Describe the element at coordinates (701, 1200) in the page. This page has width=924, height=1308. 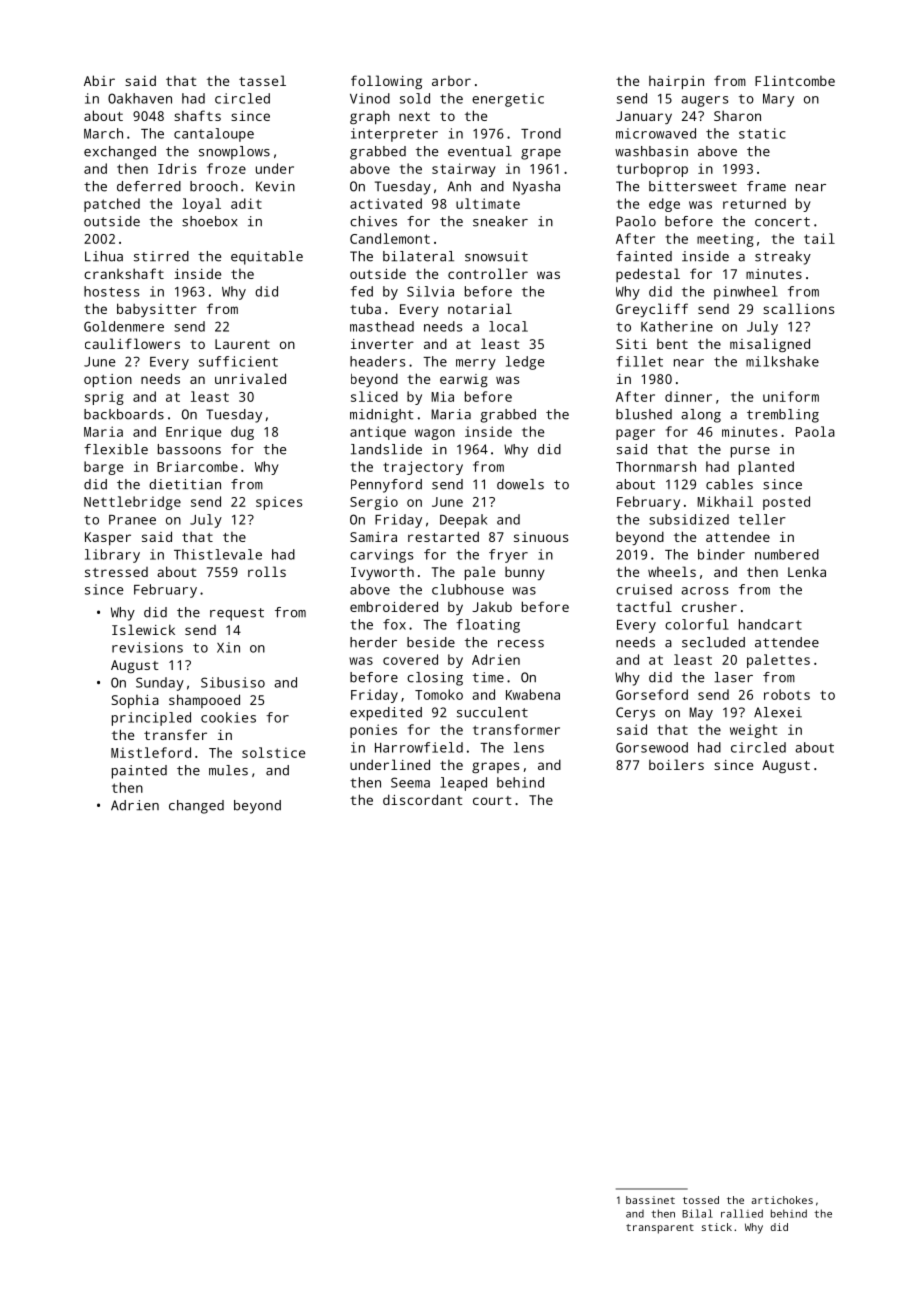
I see `tossed` at that location.
